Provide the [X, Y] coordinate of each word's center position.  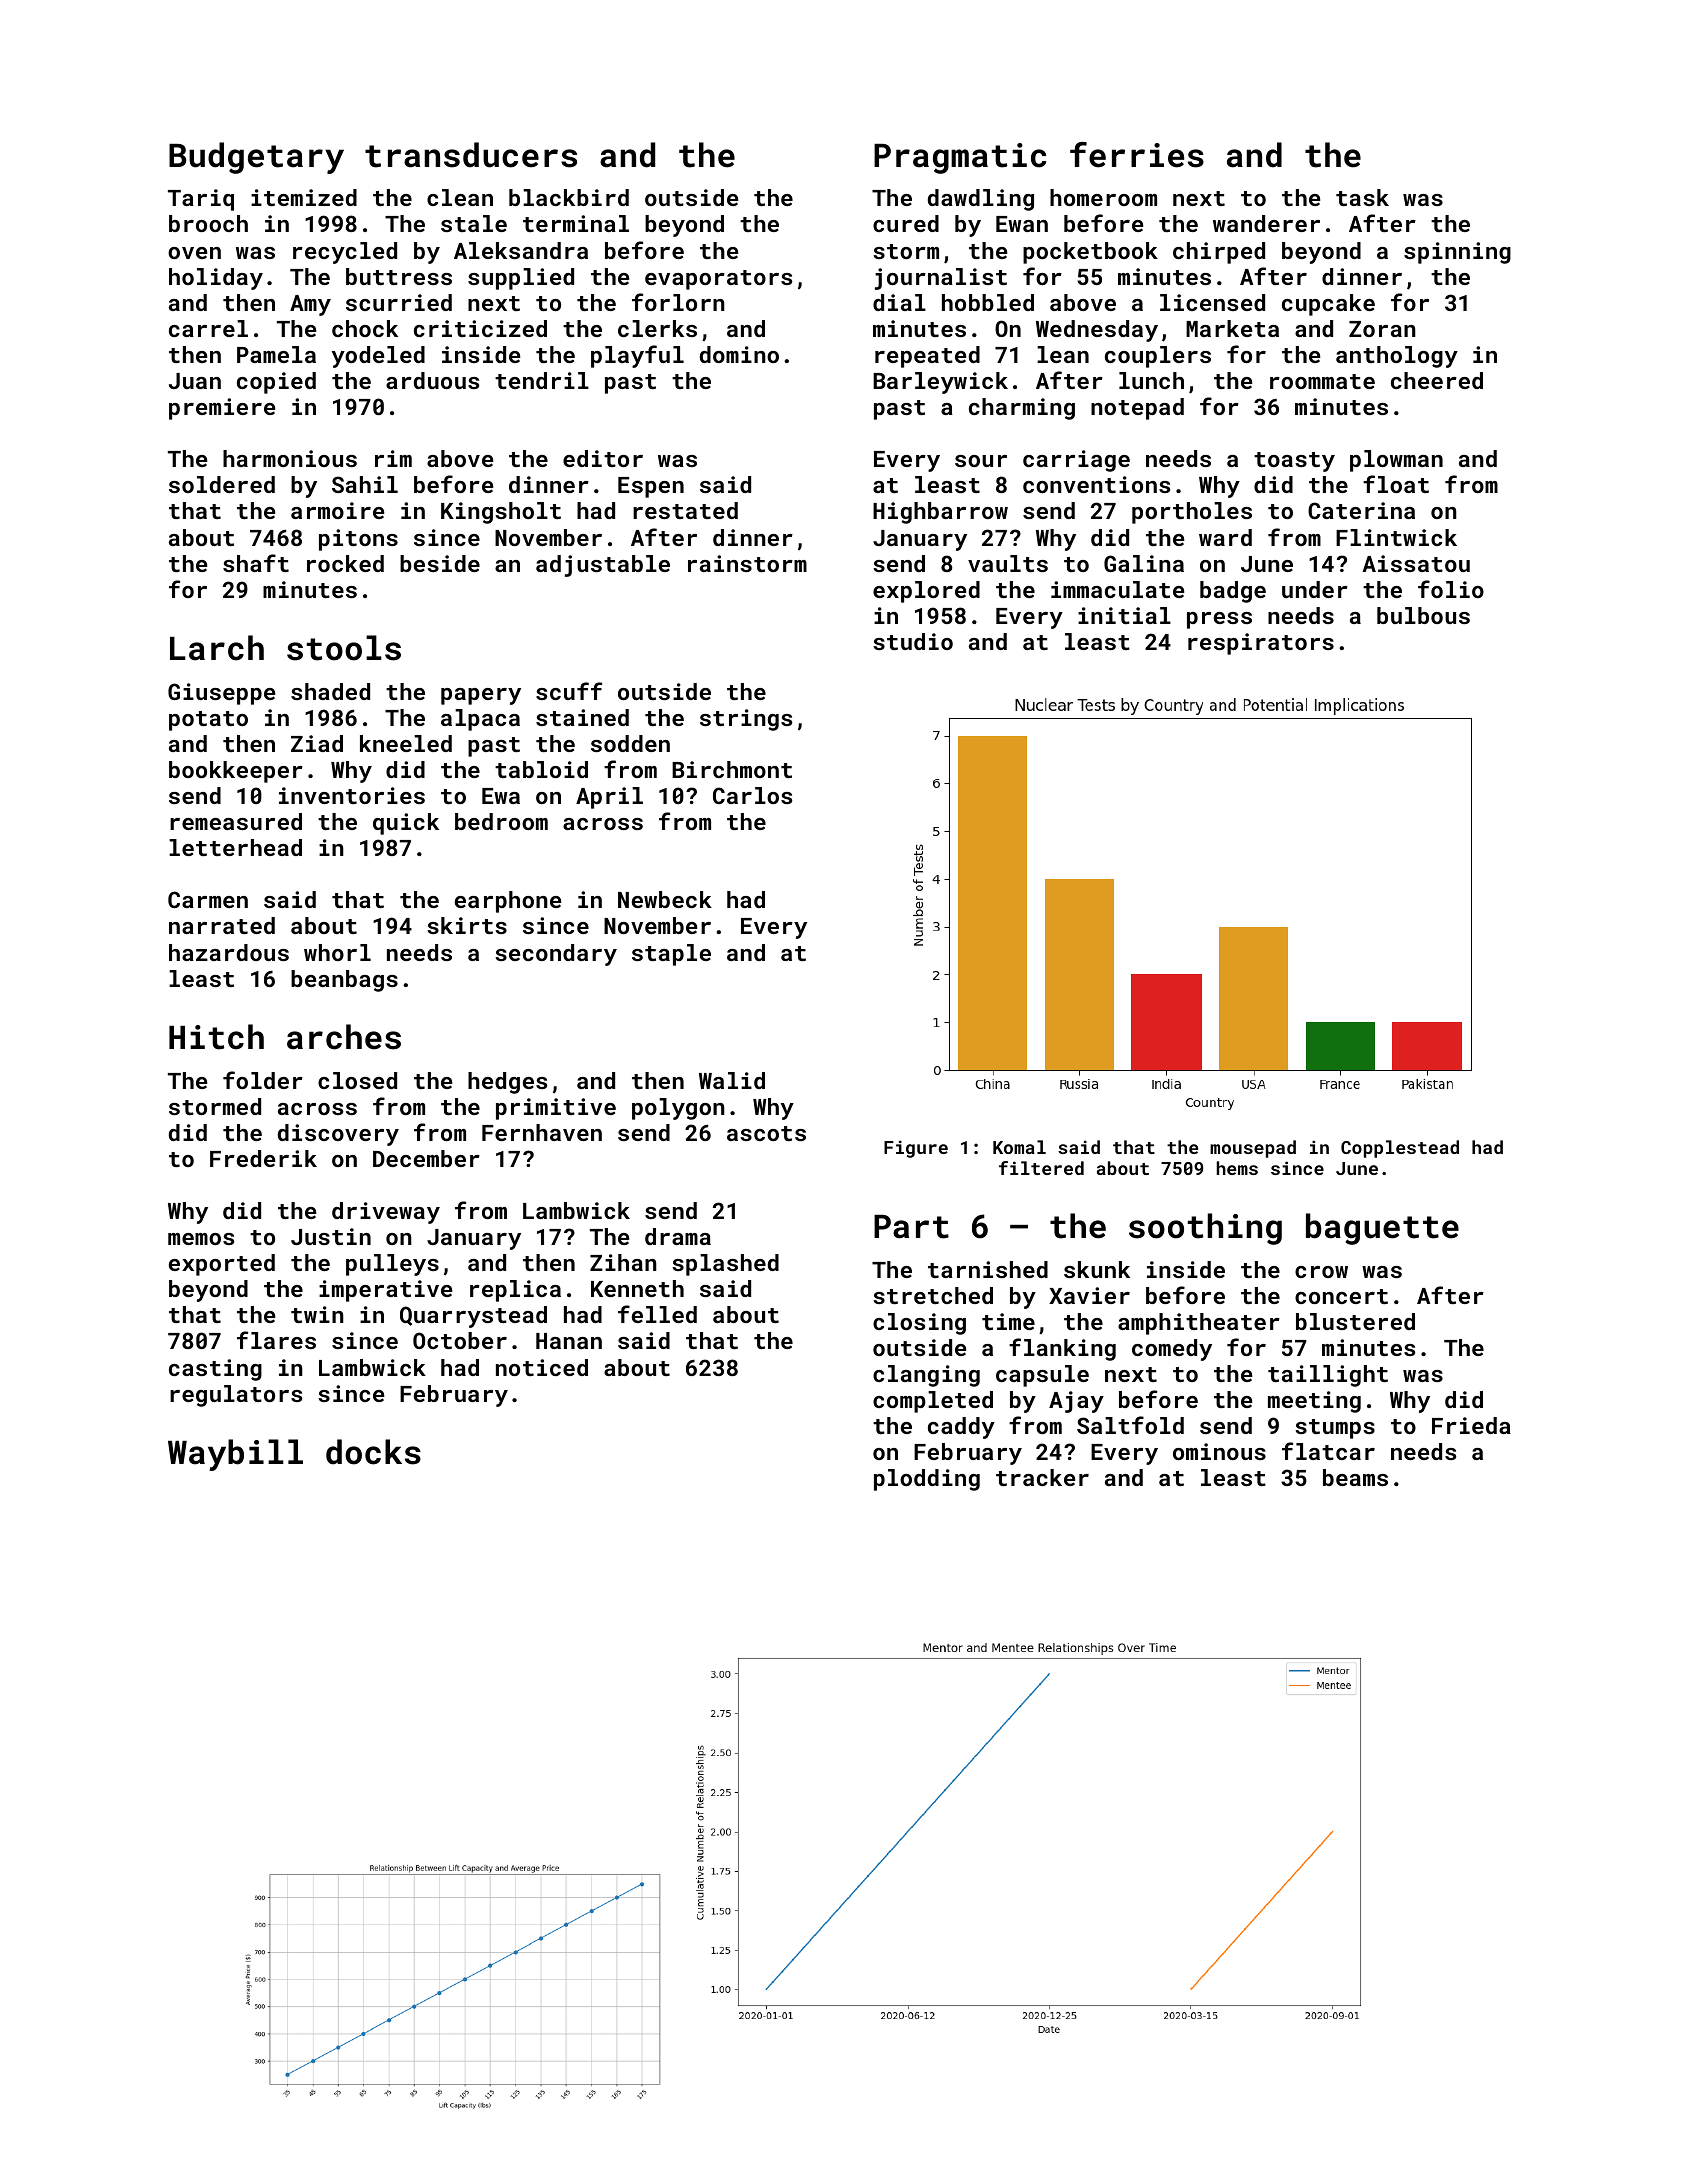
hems [1237, 1168]
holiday [216, 279]
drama [678, 1236]
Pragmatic [960, 158]
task [1362, 197]
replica [515, 1291]
